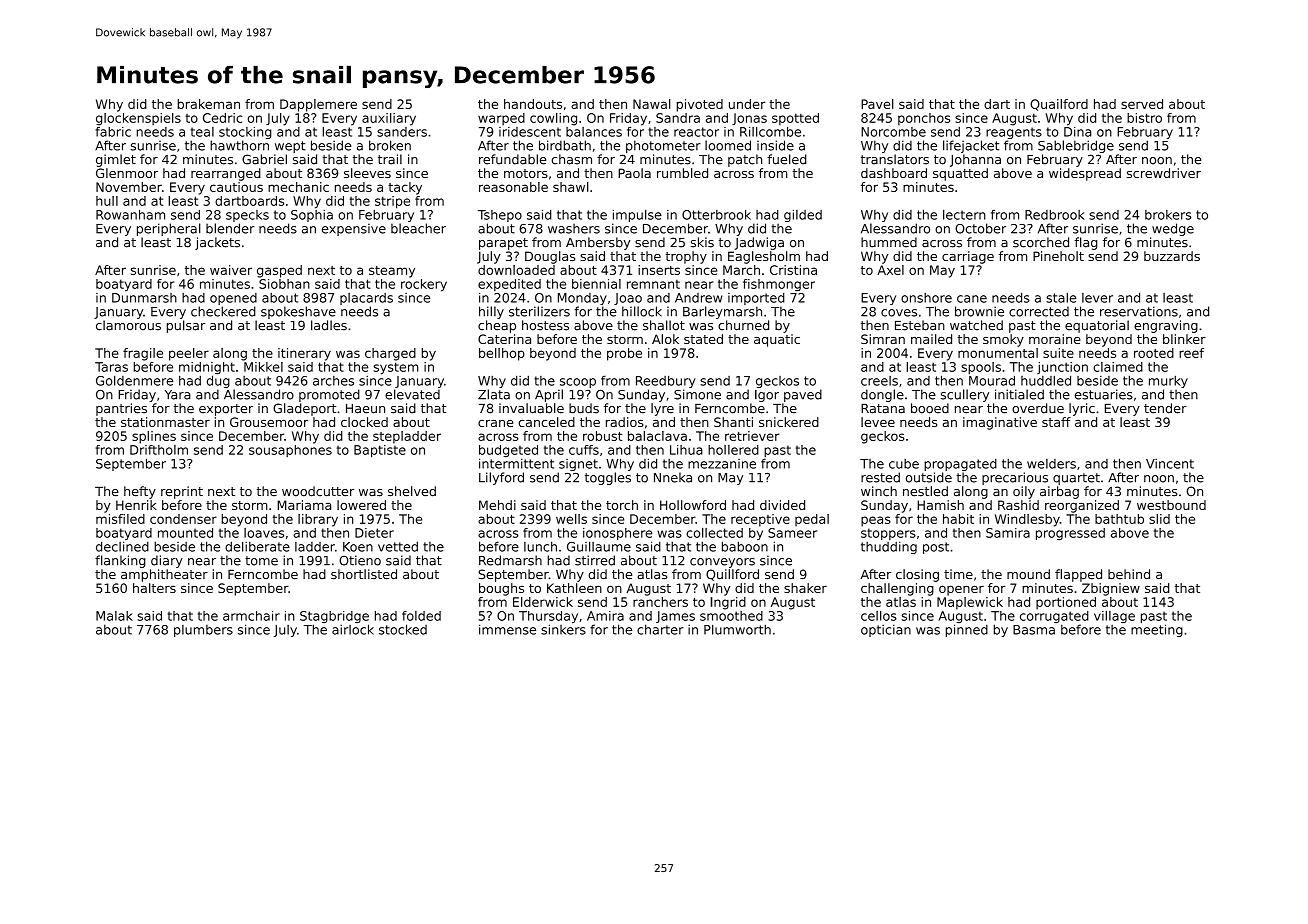 The height and width of the screenshot is (924, 1308). Describe the element at coordinates (533, 104) in the screenshot. I see `handouts` at that location.
